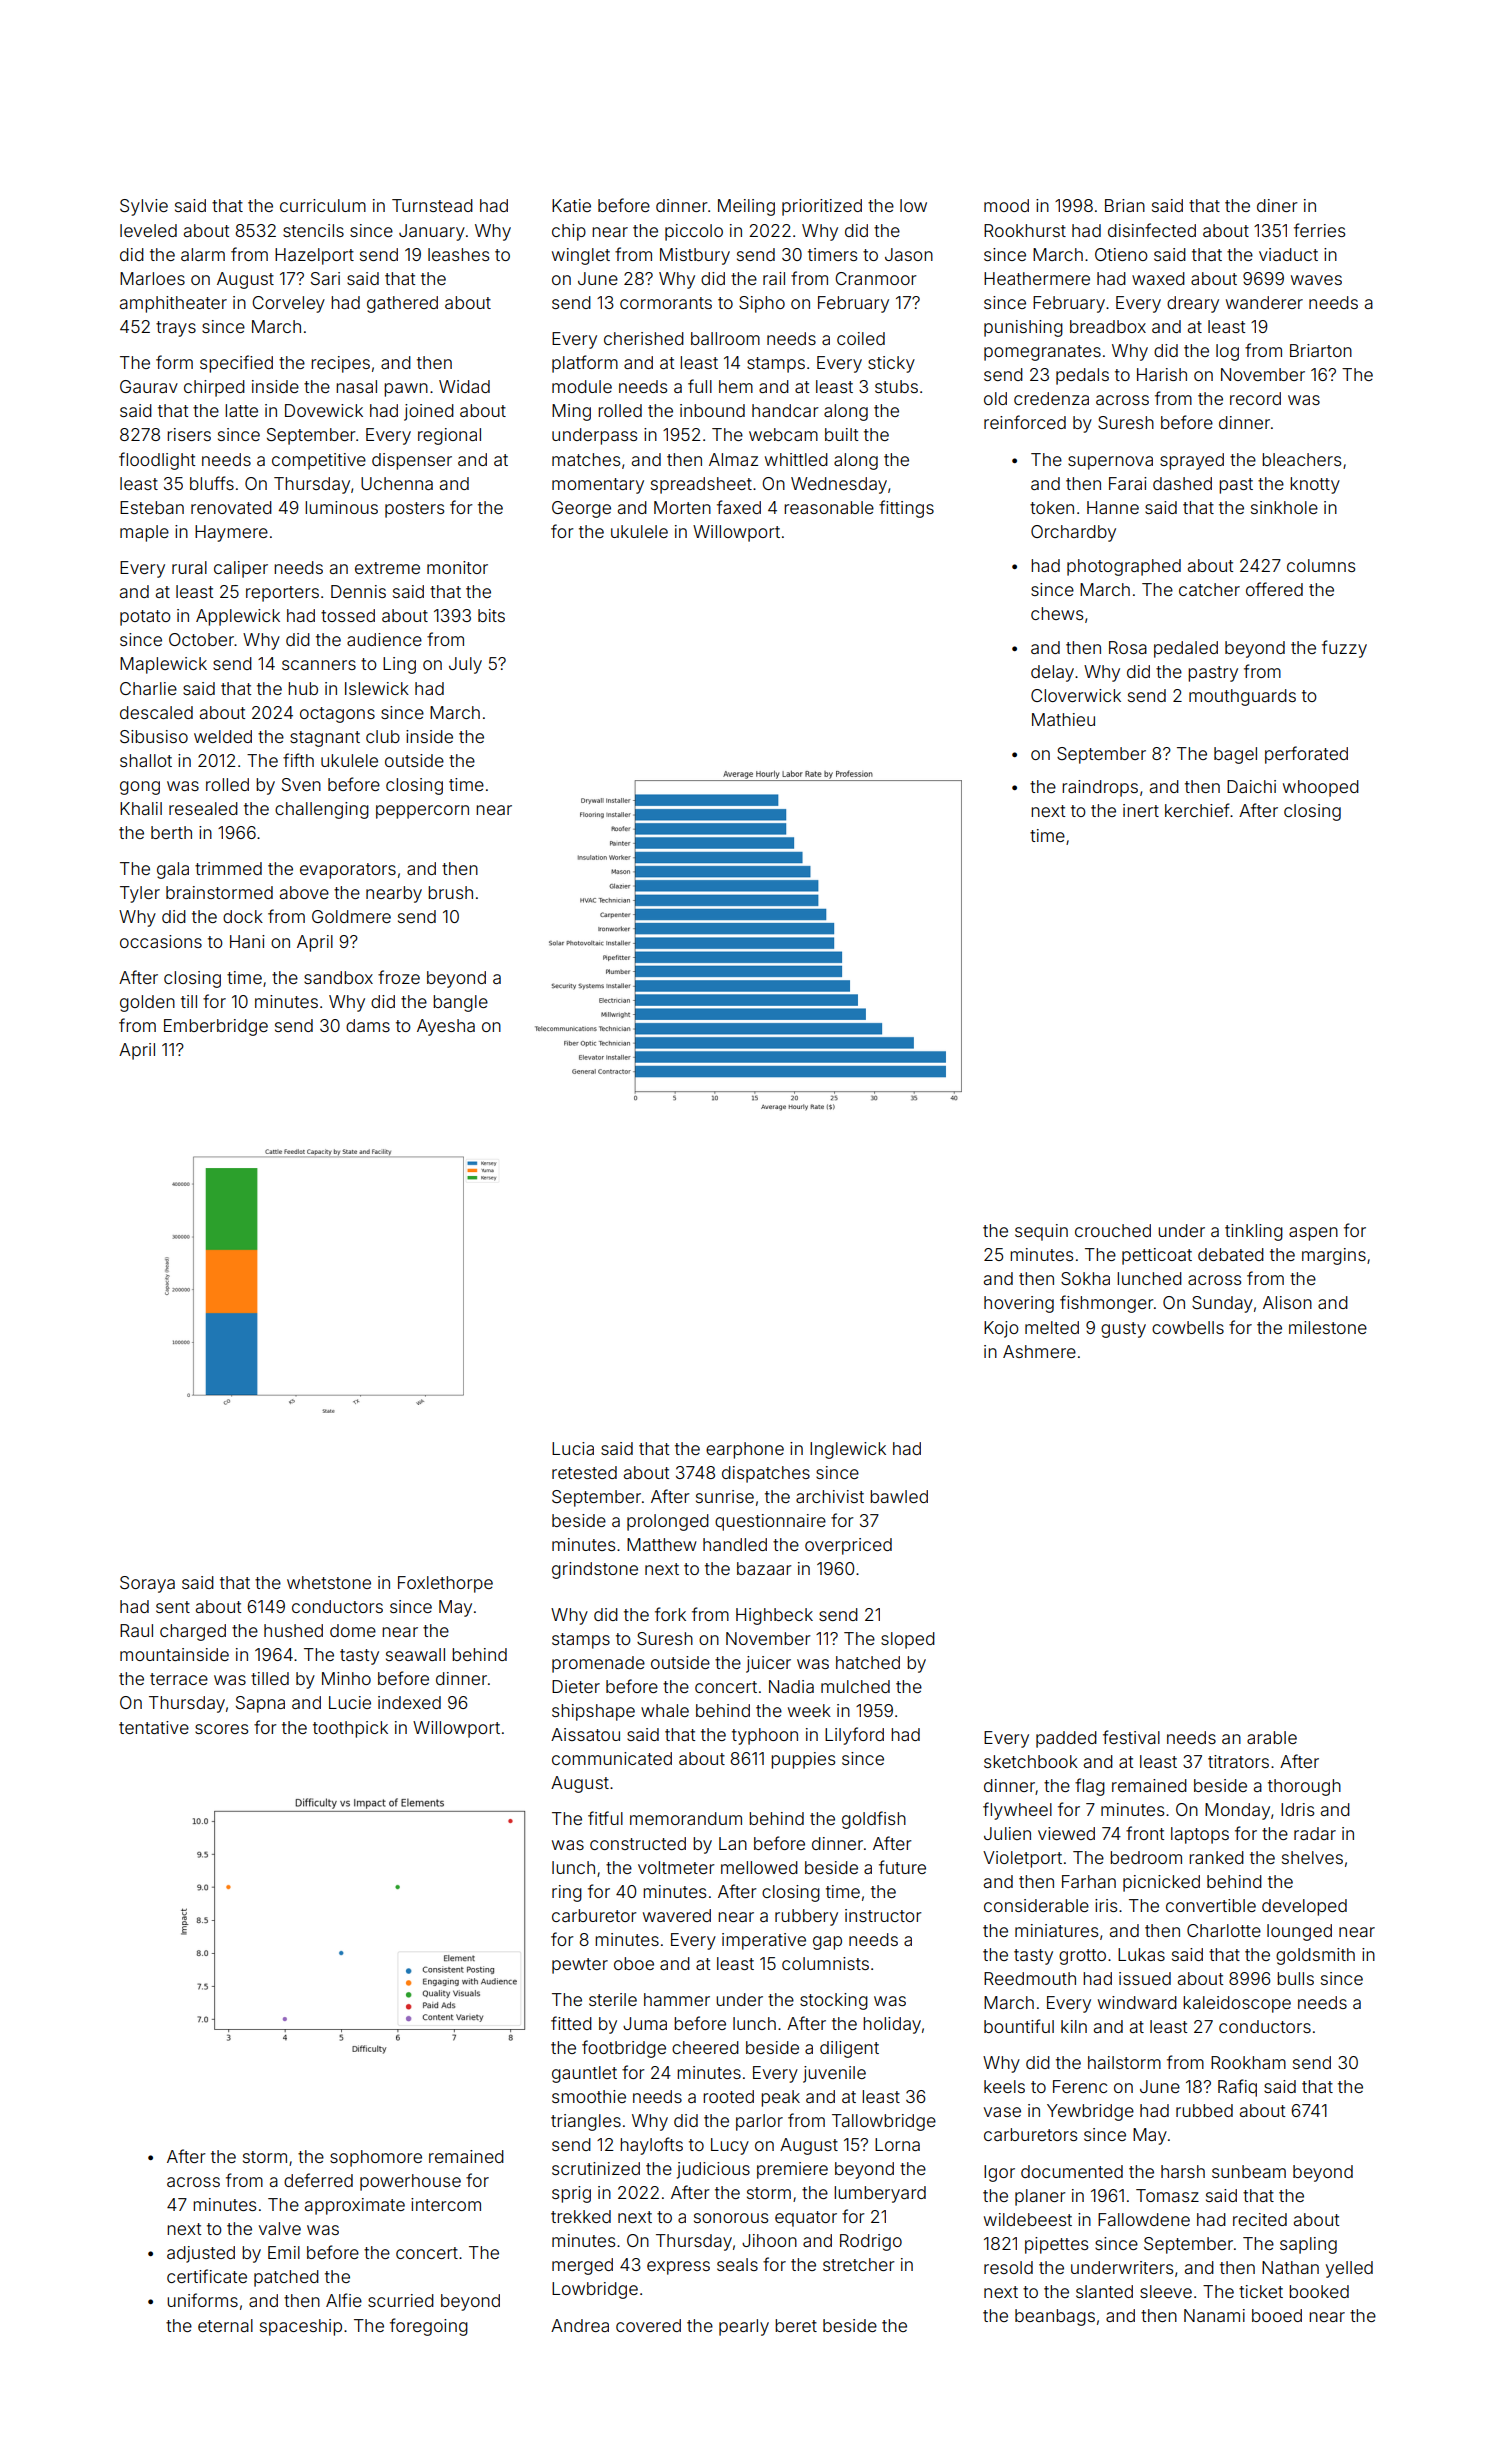  I want to click on token, so click(1052, 507).
